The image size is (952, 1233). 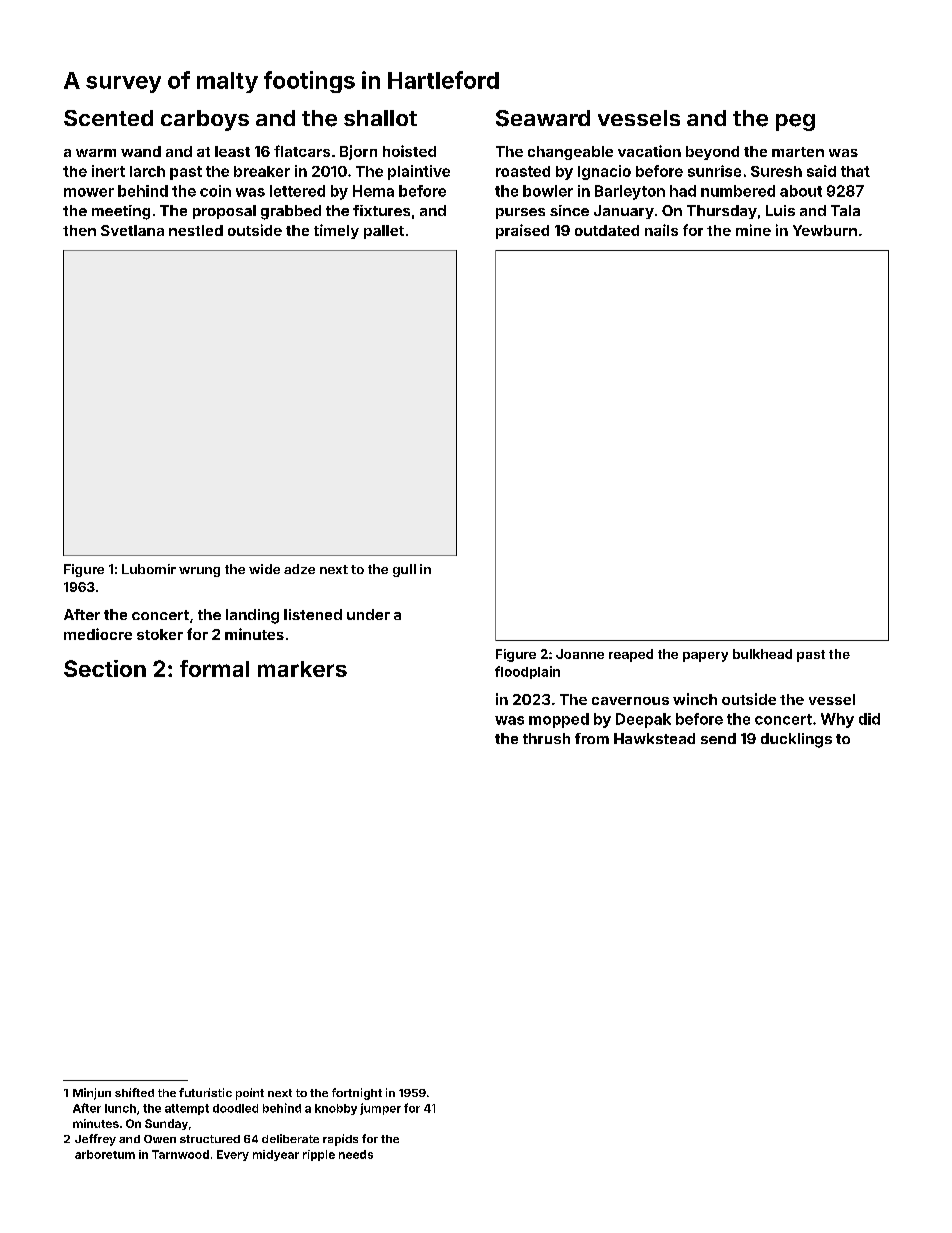 What do you see at coordinates (654, 738) in the screenshot?
I see `Hawkstead` at bounding box center [654, 738].
